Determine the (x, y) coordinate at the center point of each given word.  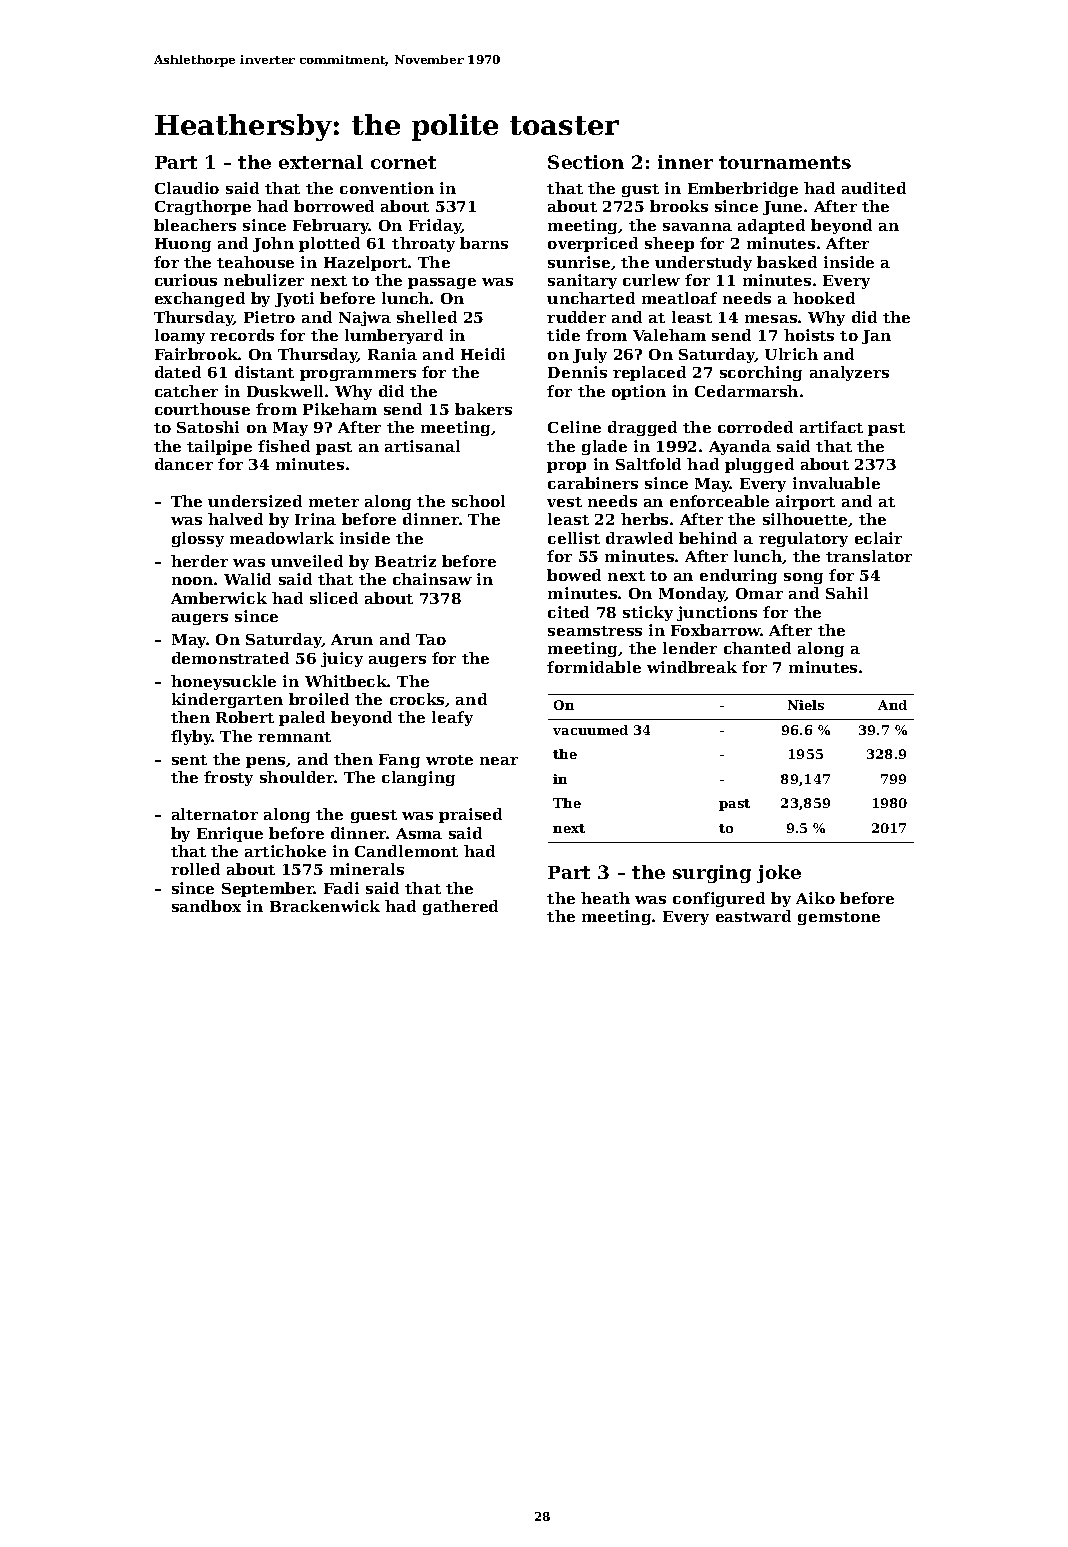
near (499, 761)
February (331, 226)
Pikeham (340, 409)
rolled (195, 869)
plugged (759, 465)
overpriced (593, 244)
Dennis (577, 372)
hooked (824, 298)
